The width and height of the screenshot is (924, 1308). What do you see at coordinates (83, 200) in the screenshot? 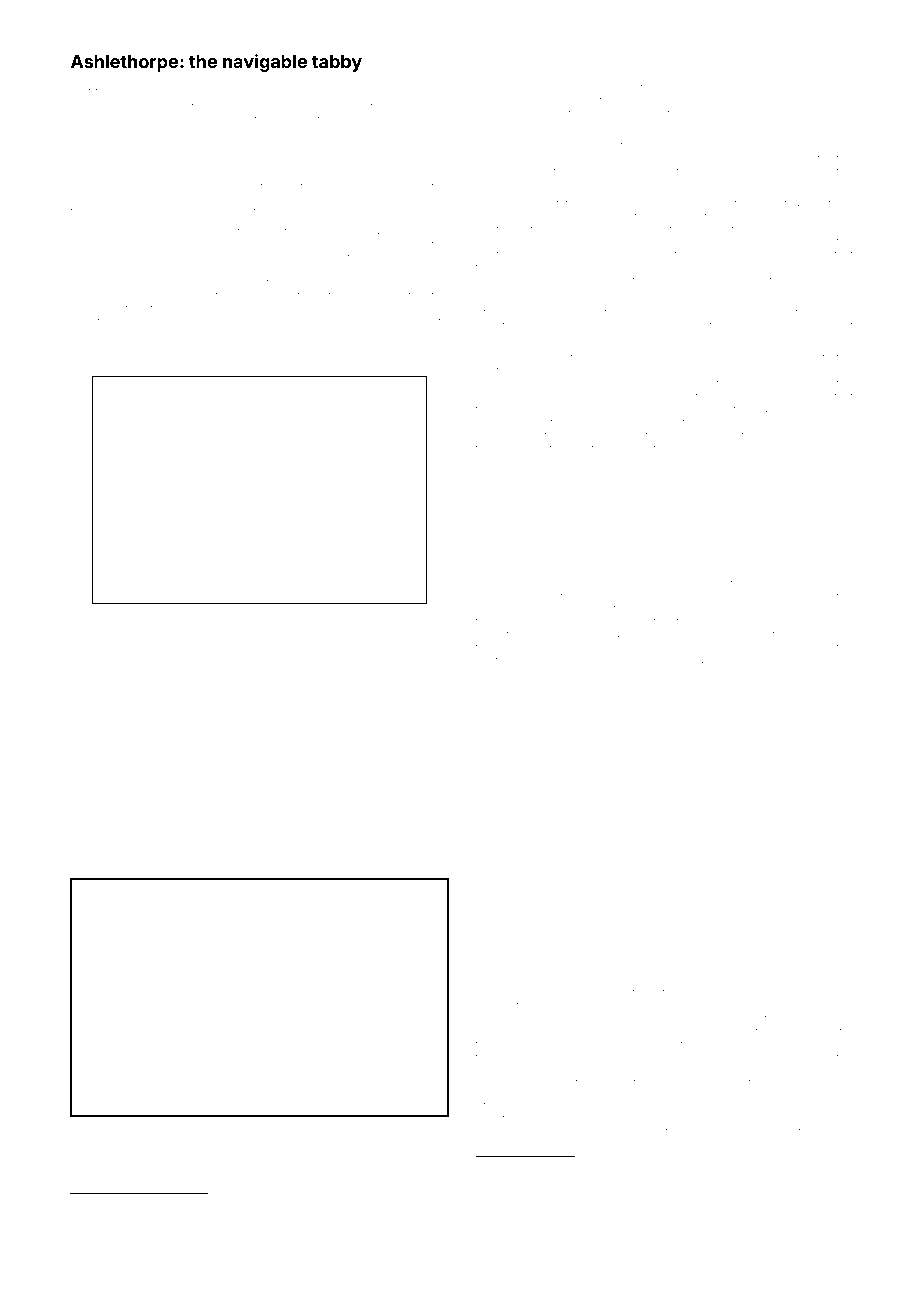
I see `hazel` at bounding box center [83, 200].
